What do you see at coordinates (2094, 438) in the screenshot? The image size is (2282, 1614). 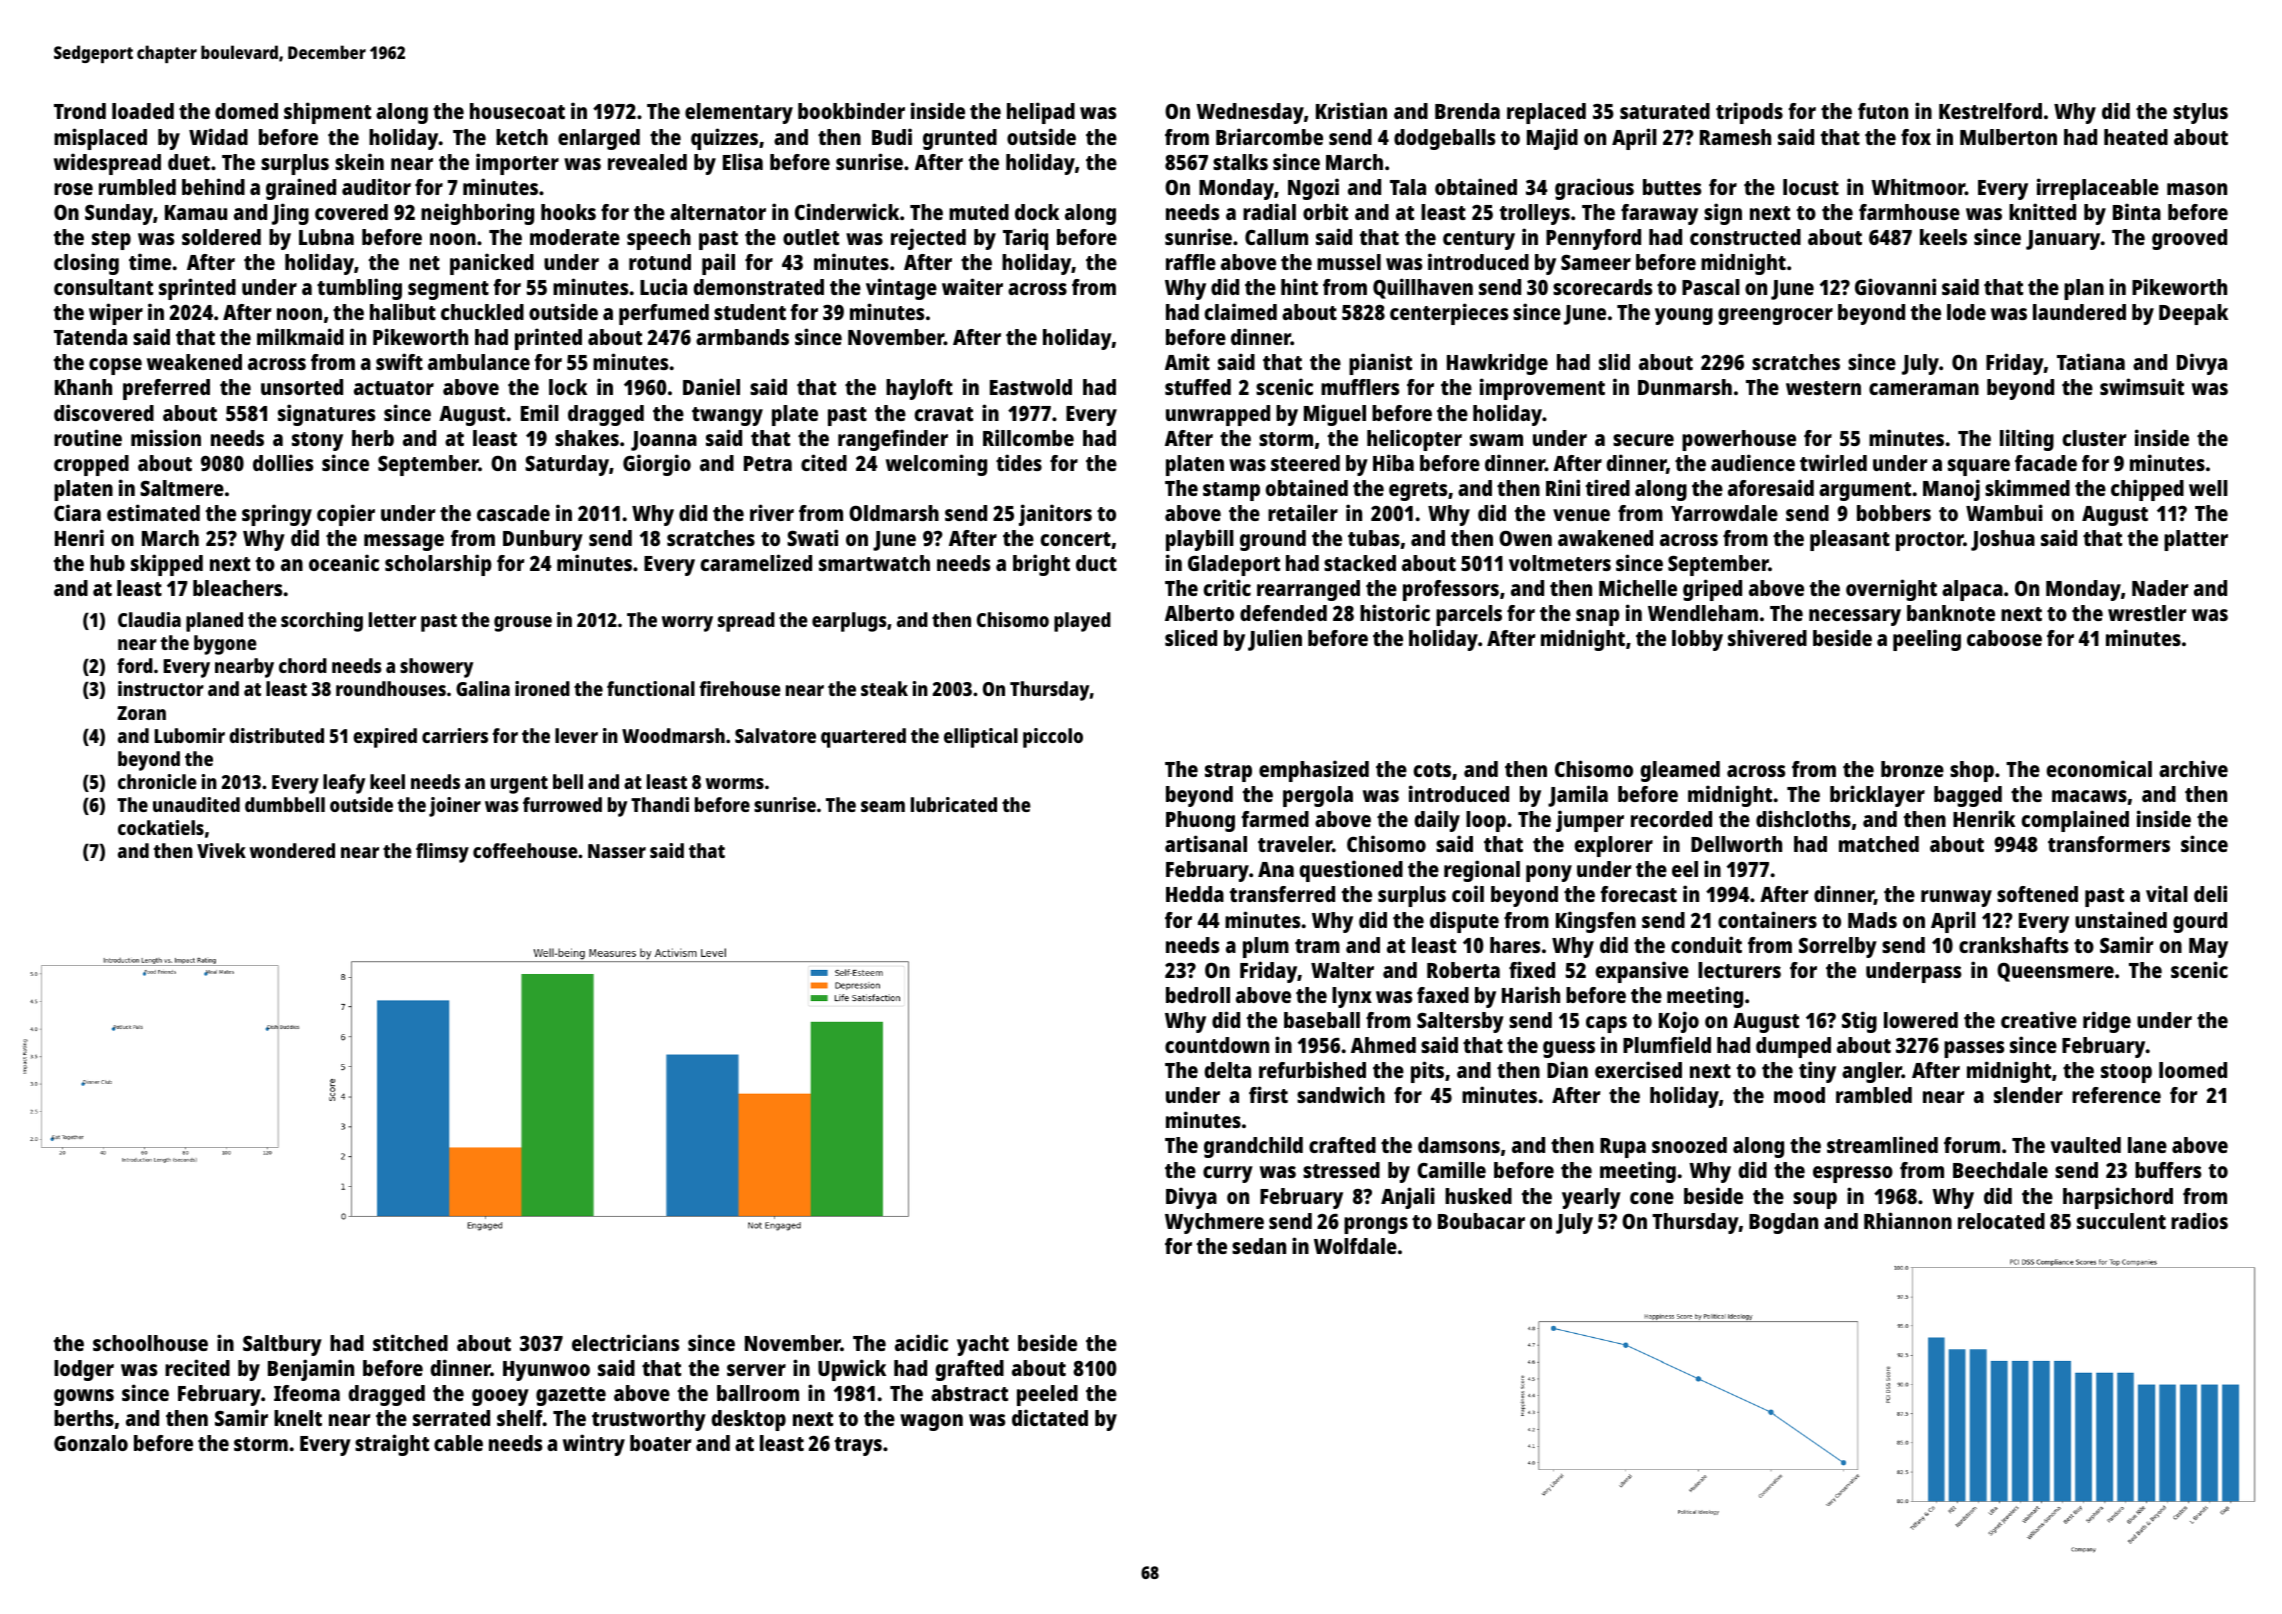 I see `cluster` at bounding box center [2094, 438].
